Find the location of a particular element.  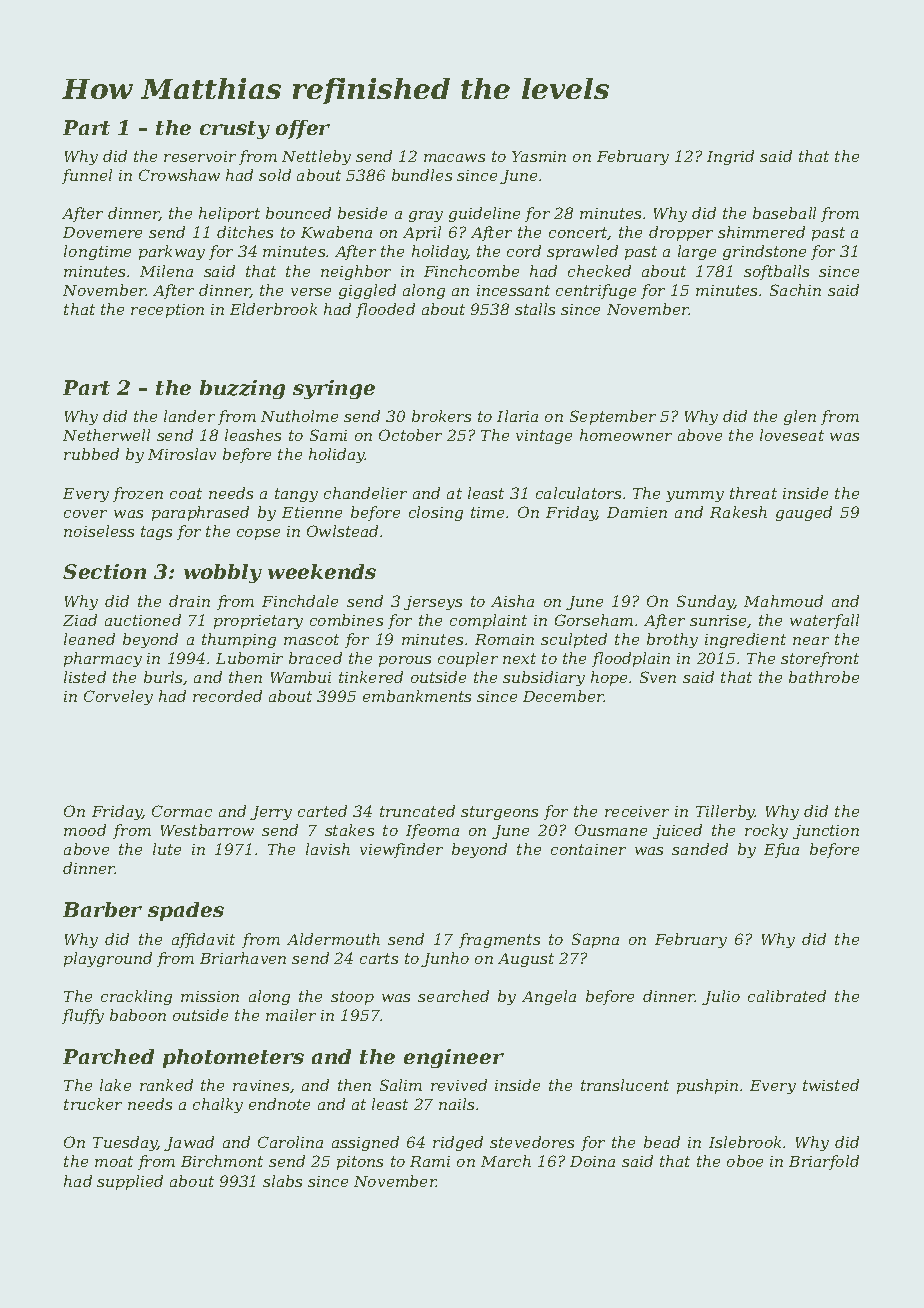

dropper is located at coordinates (681, 233).
